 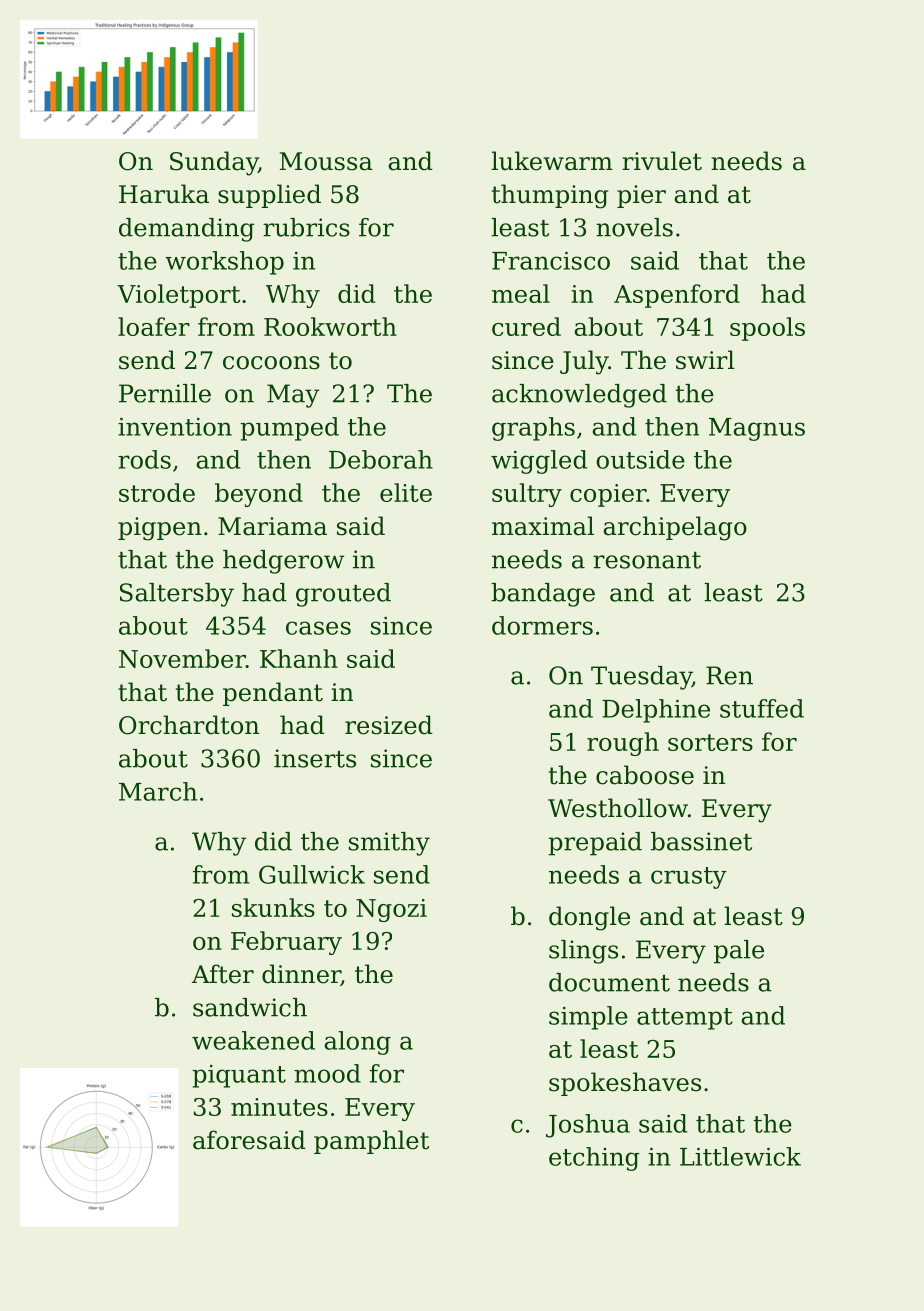 What do you see at coordinates (239, 1076) in the screenshot?
I see `piquant` at bounding box center [239, 1076].
